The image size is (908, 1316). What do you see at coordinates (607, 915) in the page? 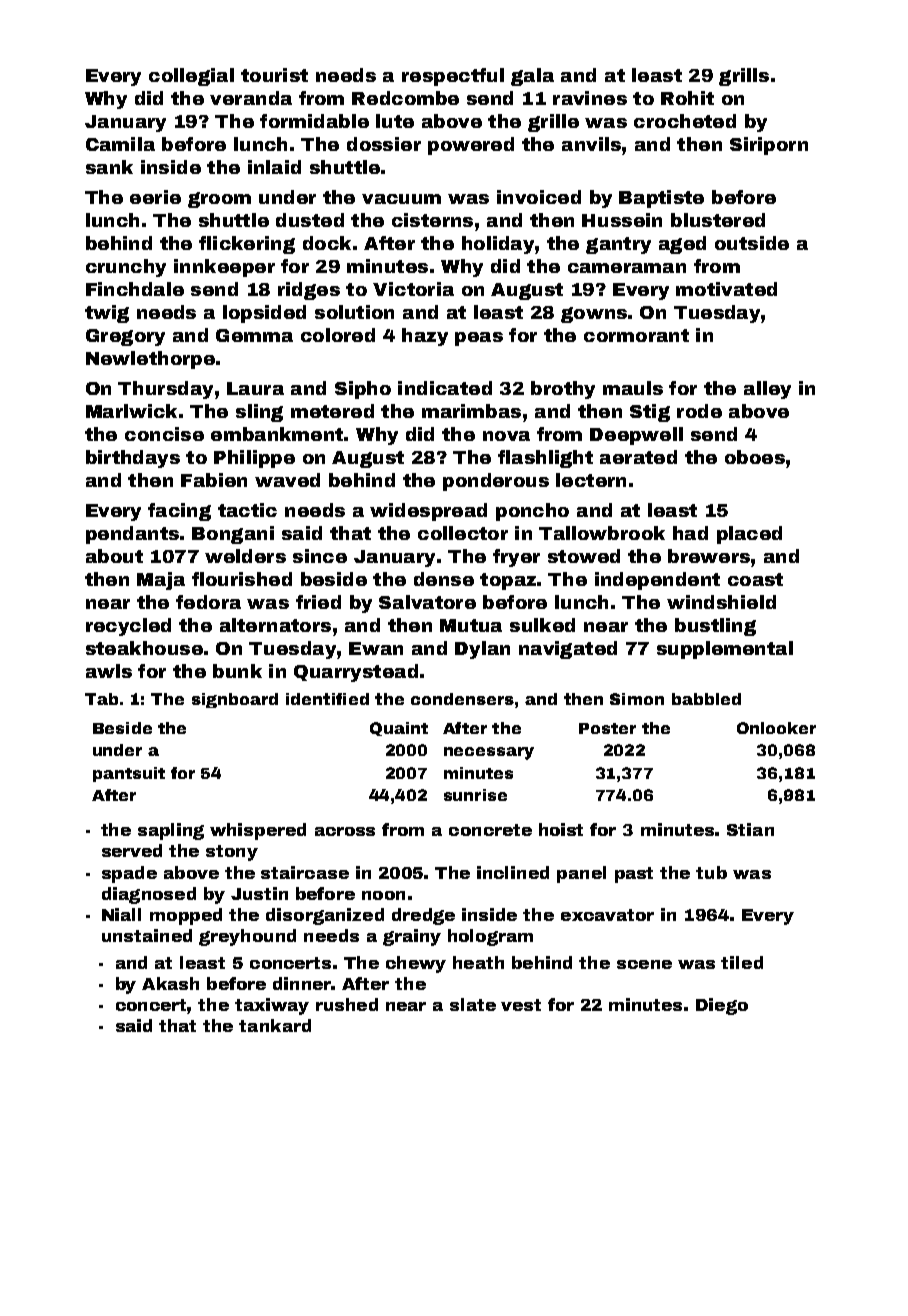
I see `excavator` at bounding box center [607, 915].
